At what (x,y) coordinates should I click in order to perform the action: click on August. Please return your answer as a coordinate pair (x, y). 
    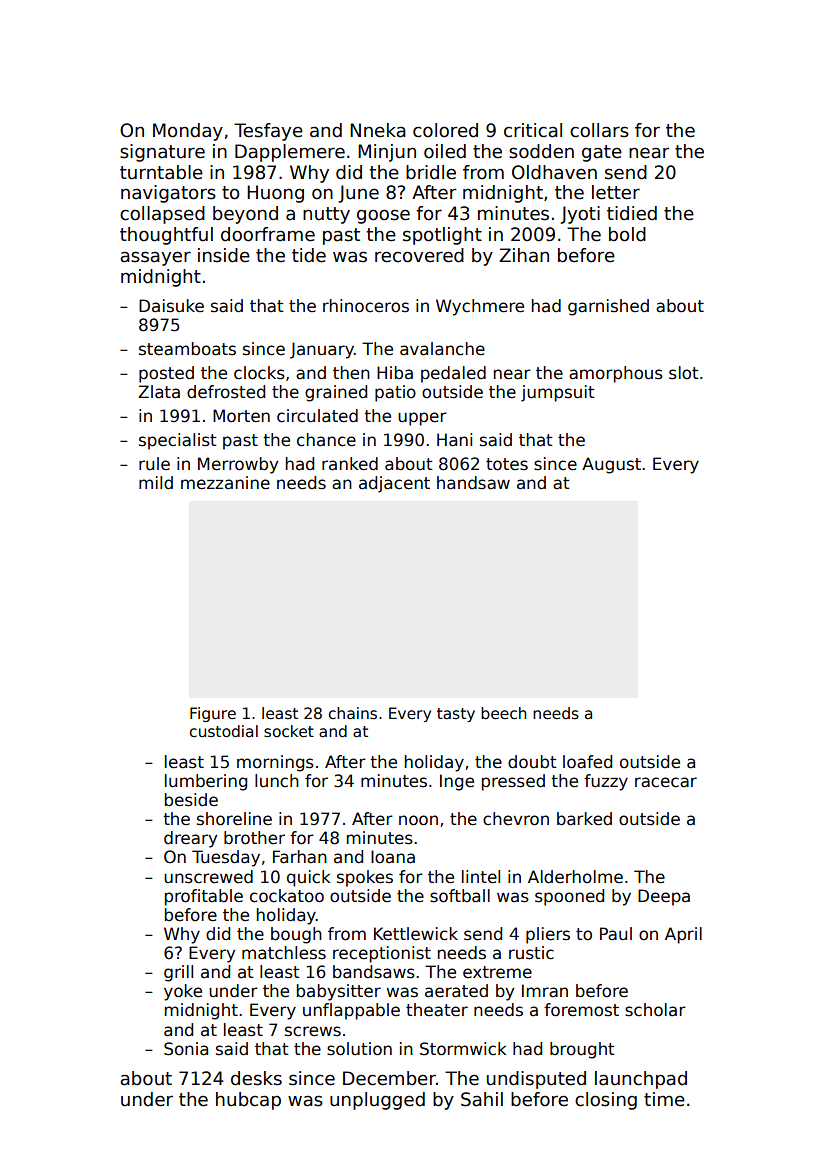
    Looking at the image, I should click on (611, 465).
